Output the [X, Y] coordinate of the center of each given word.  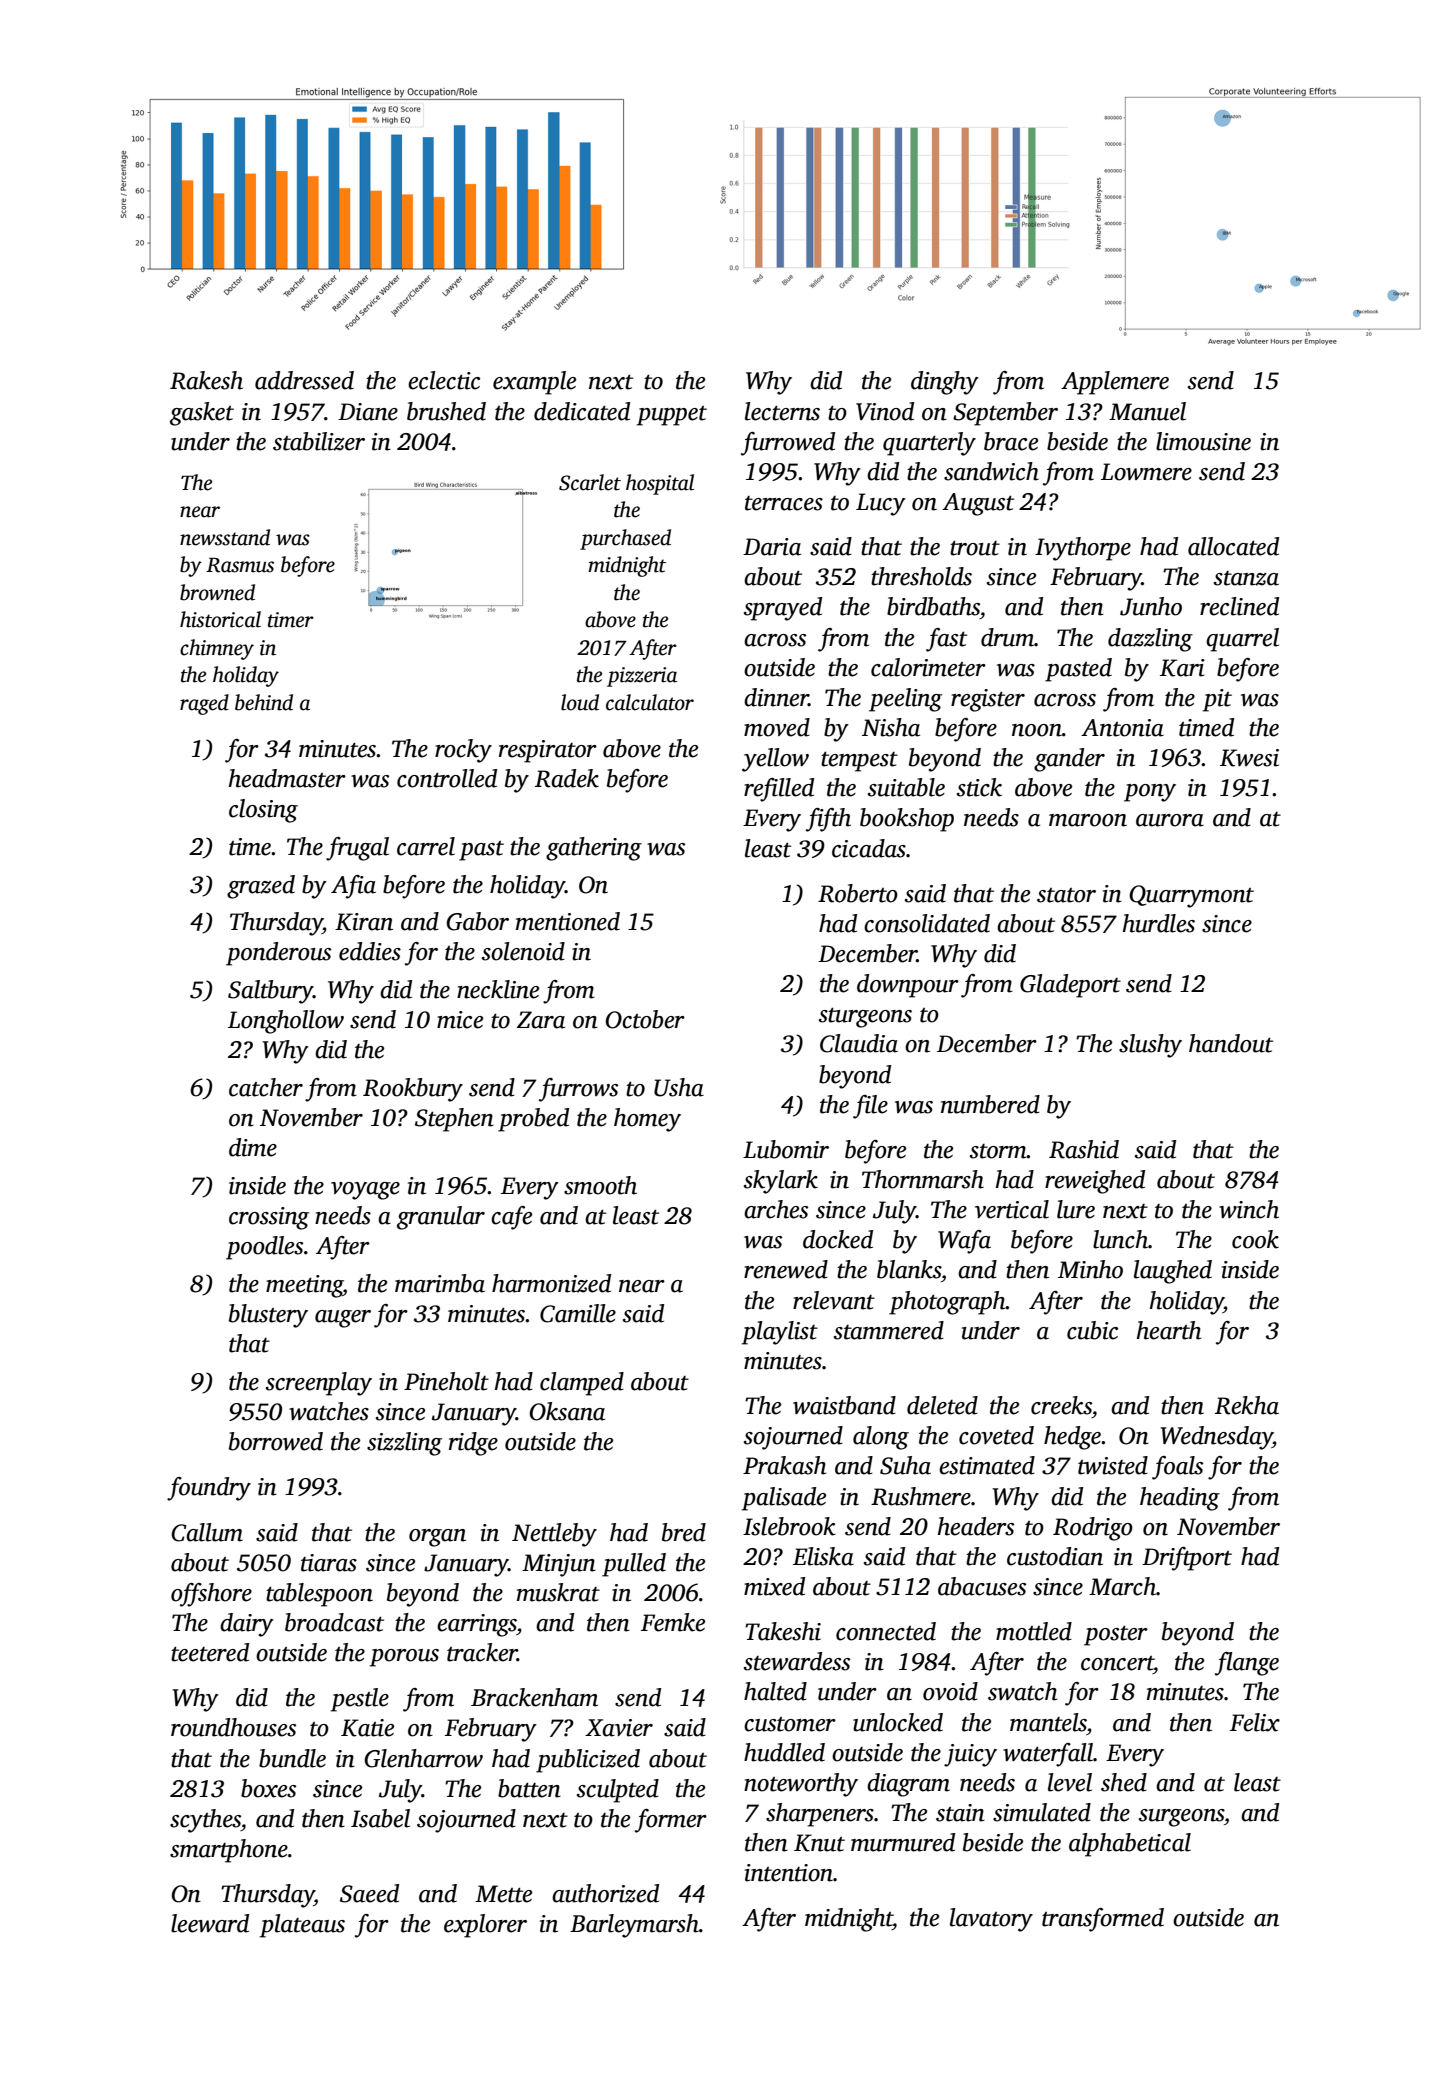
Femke [673, 1622]
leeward [210, 1923]
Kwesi [1249, 758]
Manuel [1147, 411]
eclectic [444, 380]
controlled [447, 778]
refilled [779, 790]
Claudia [859, 1043]
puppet [672, 416]
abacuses [982, 1586]
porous [404, 1658]
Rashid [1084, 1149]
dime [253, 1147]
